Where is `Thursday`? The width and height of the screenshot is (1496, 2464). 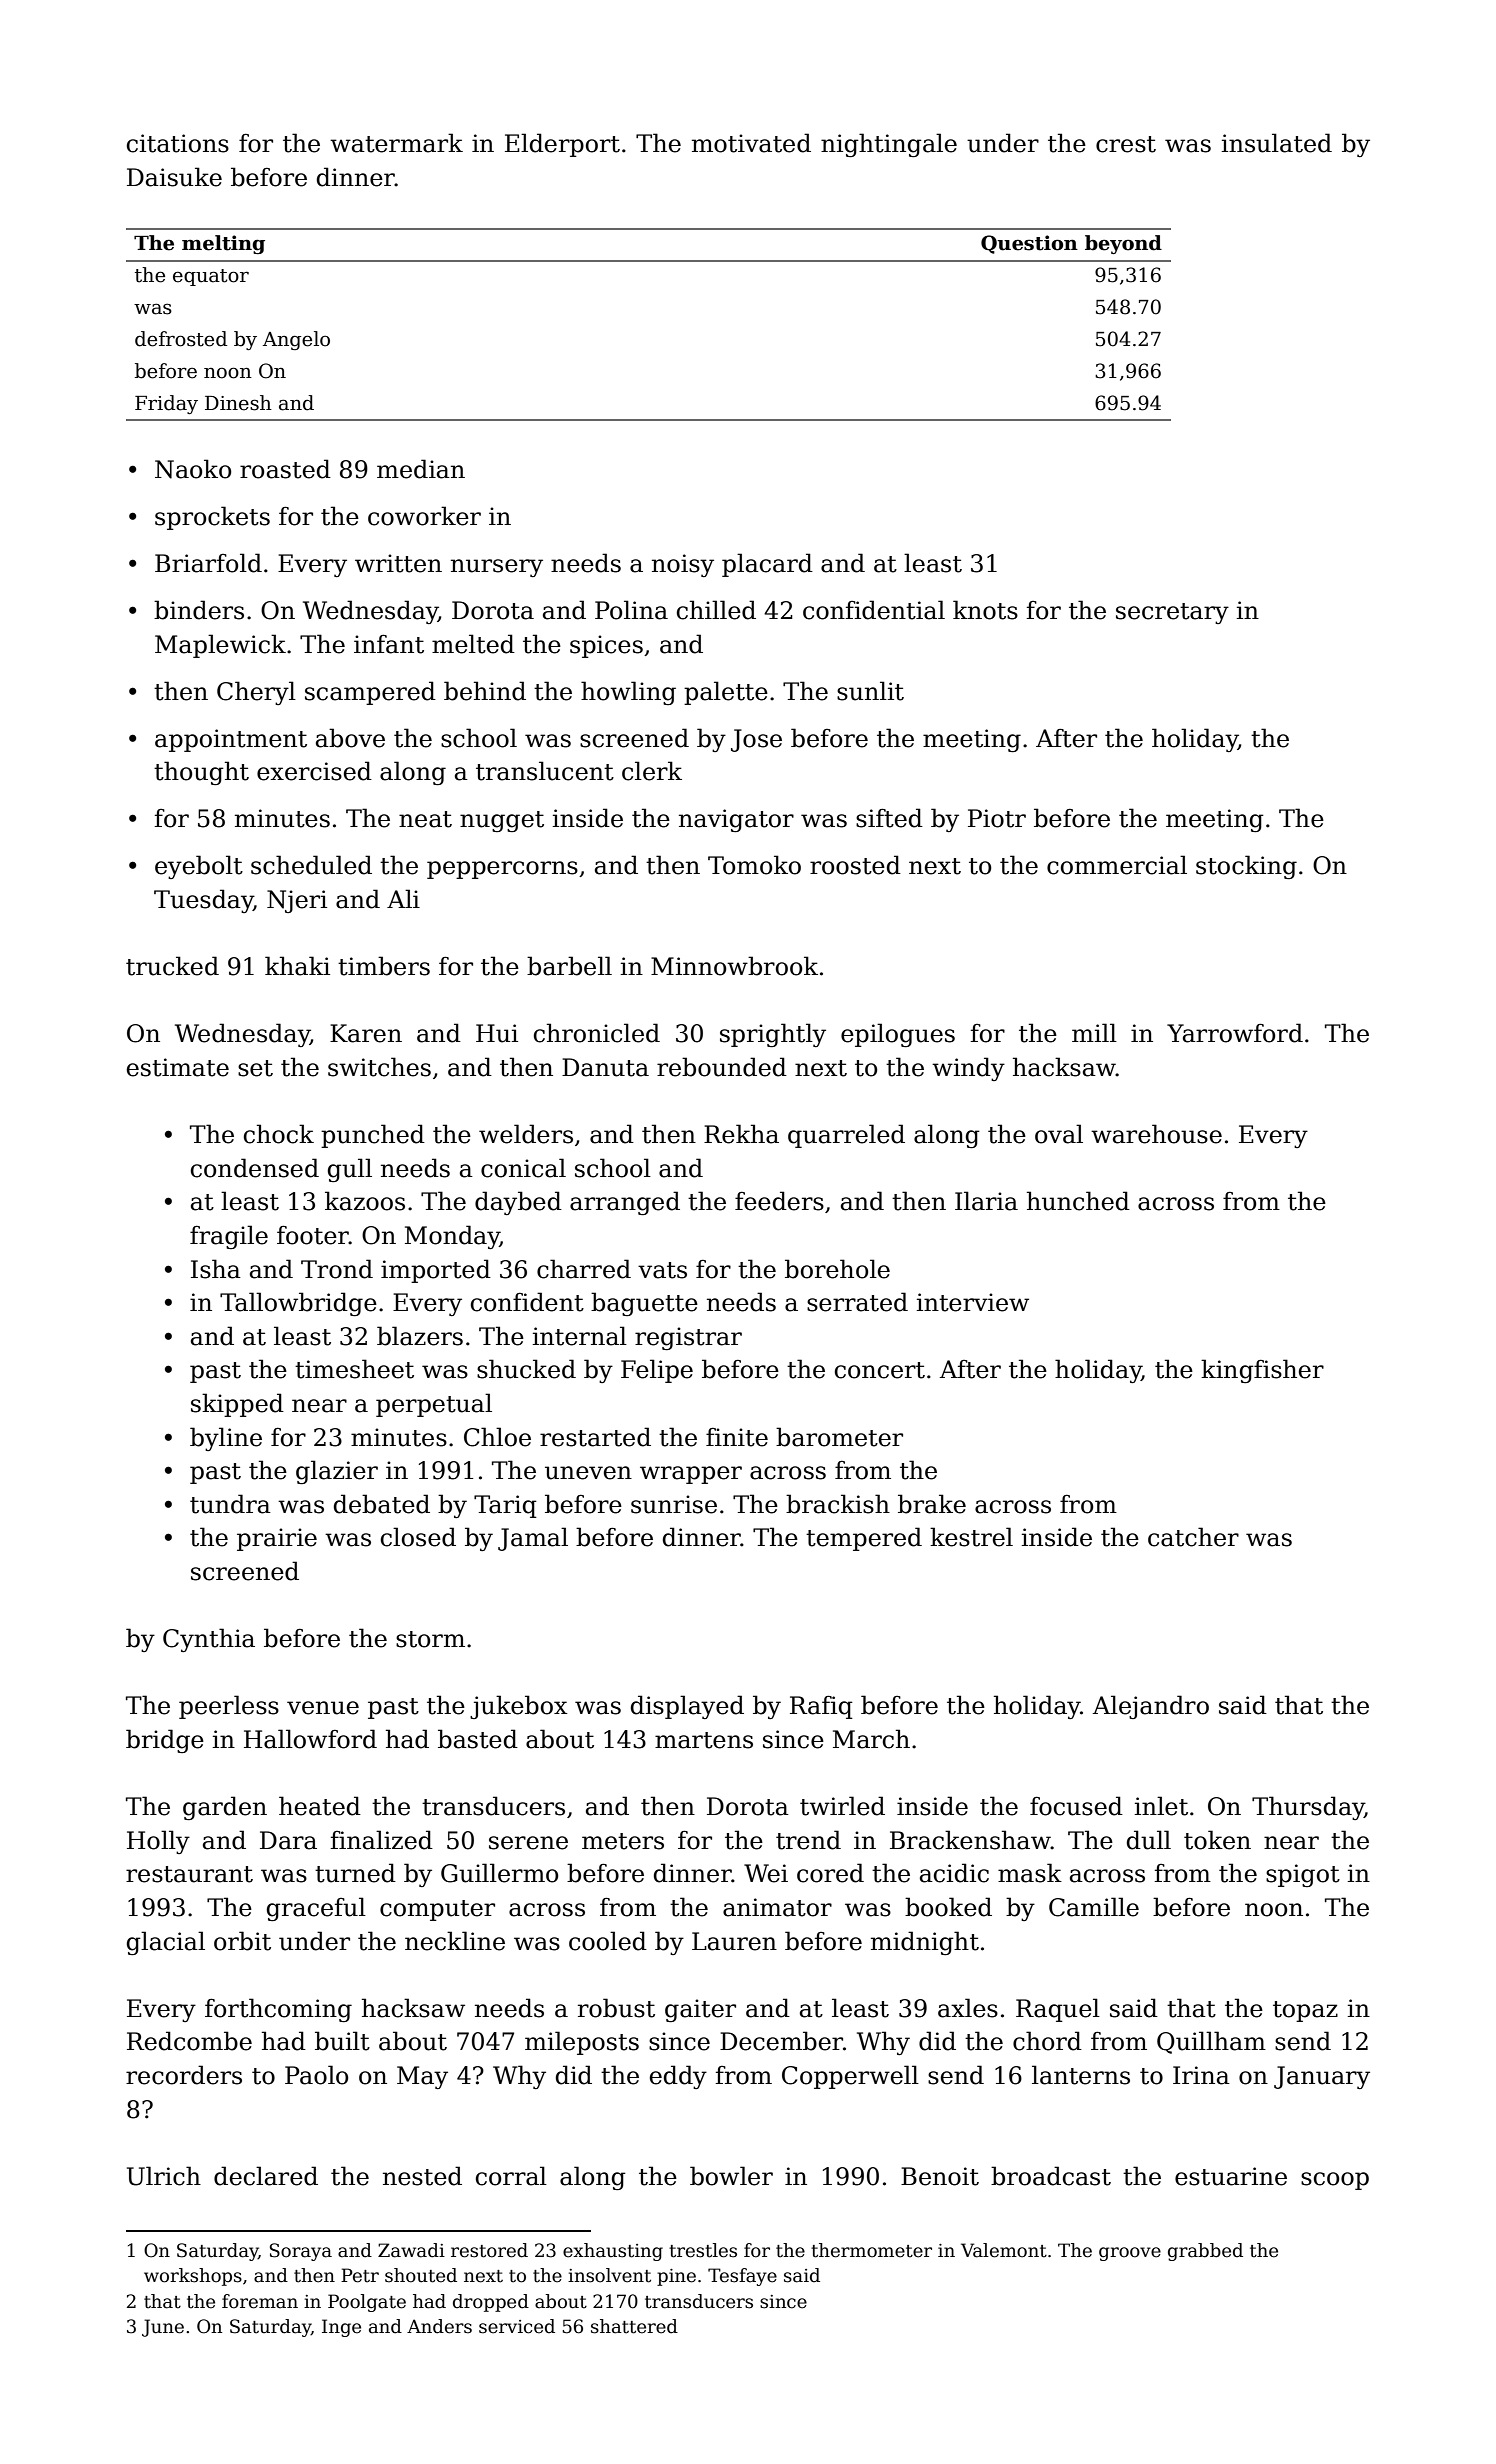
Thursday is located at coordinates (1308, 1808).
